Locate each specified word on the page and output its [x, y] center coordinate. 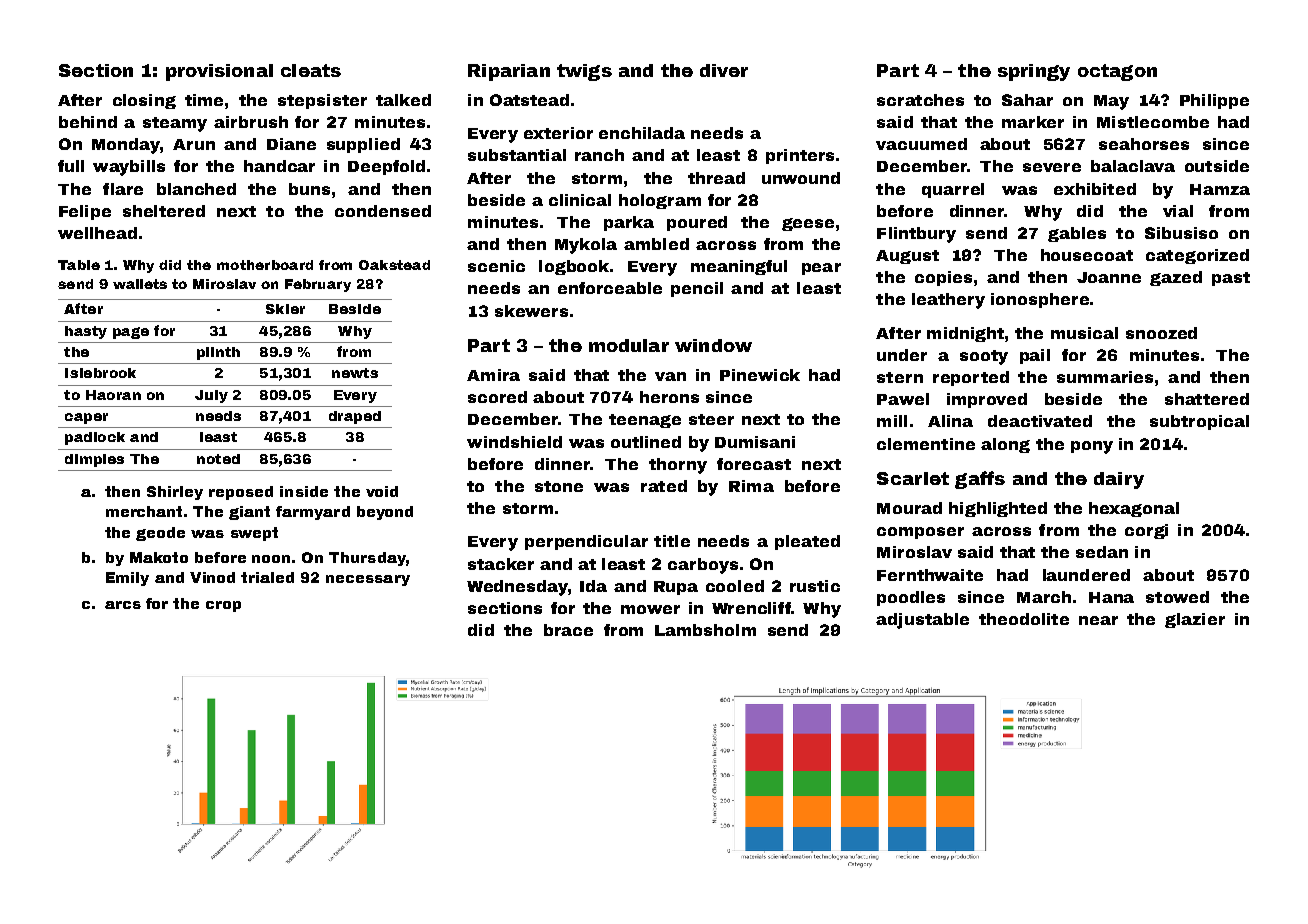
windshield [514, 442]
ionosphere [1040, 300]
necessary [368, 580]
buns [309, 189]
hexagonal [1134, 509]
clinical [580, 200]
